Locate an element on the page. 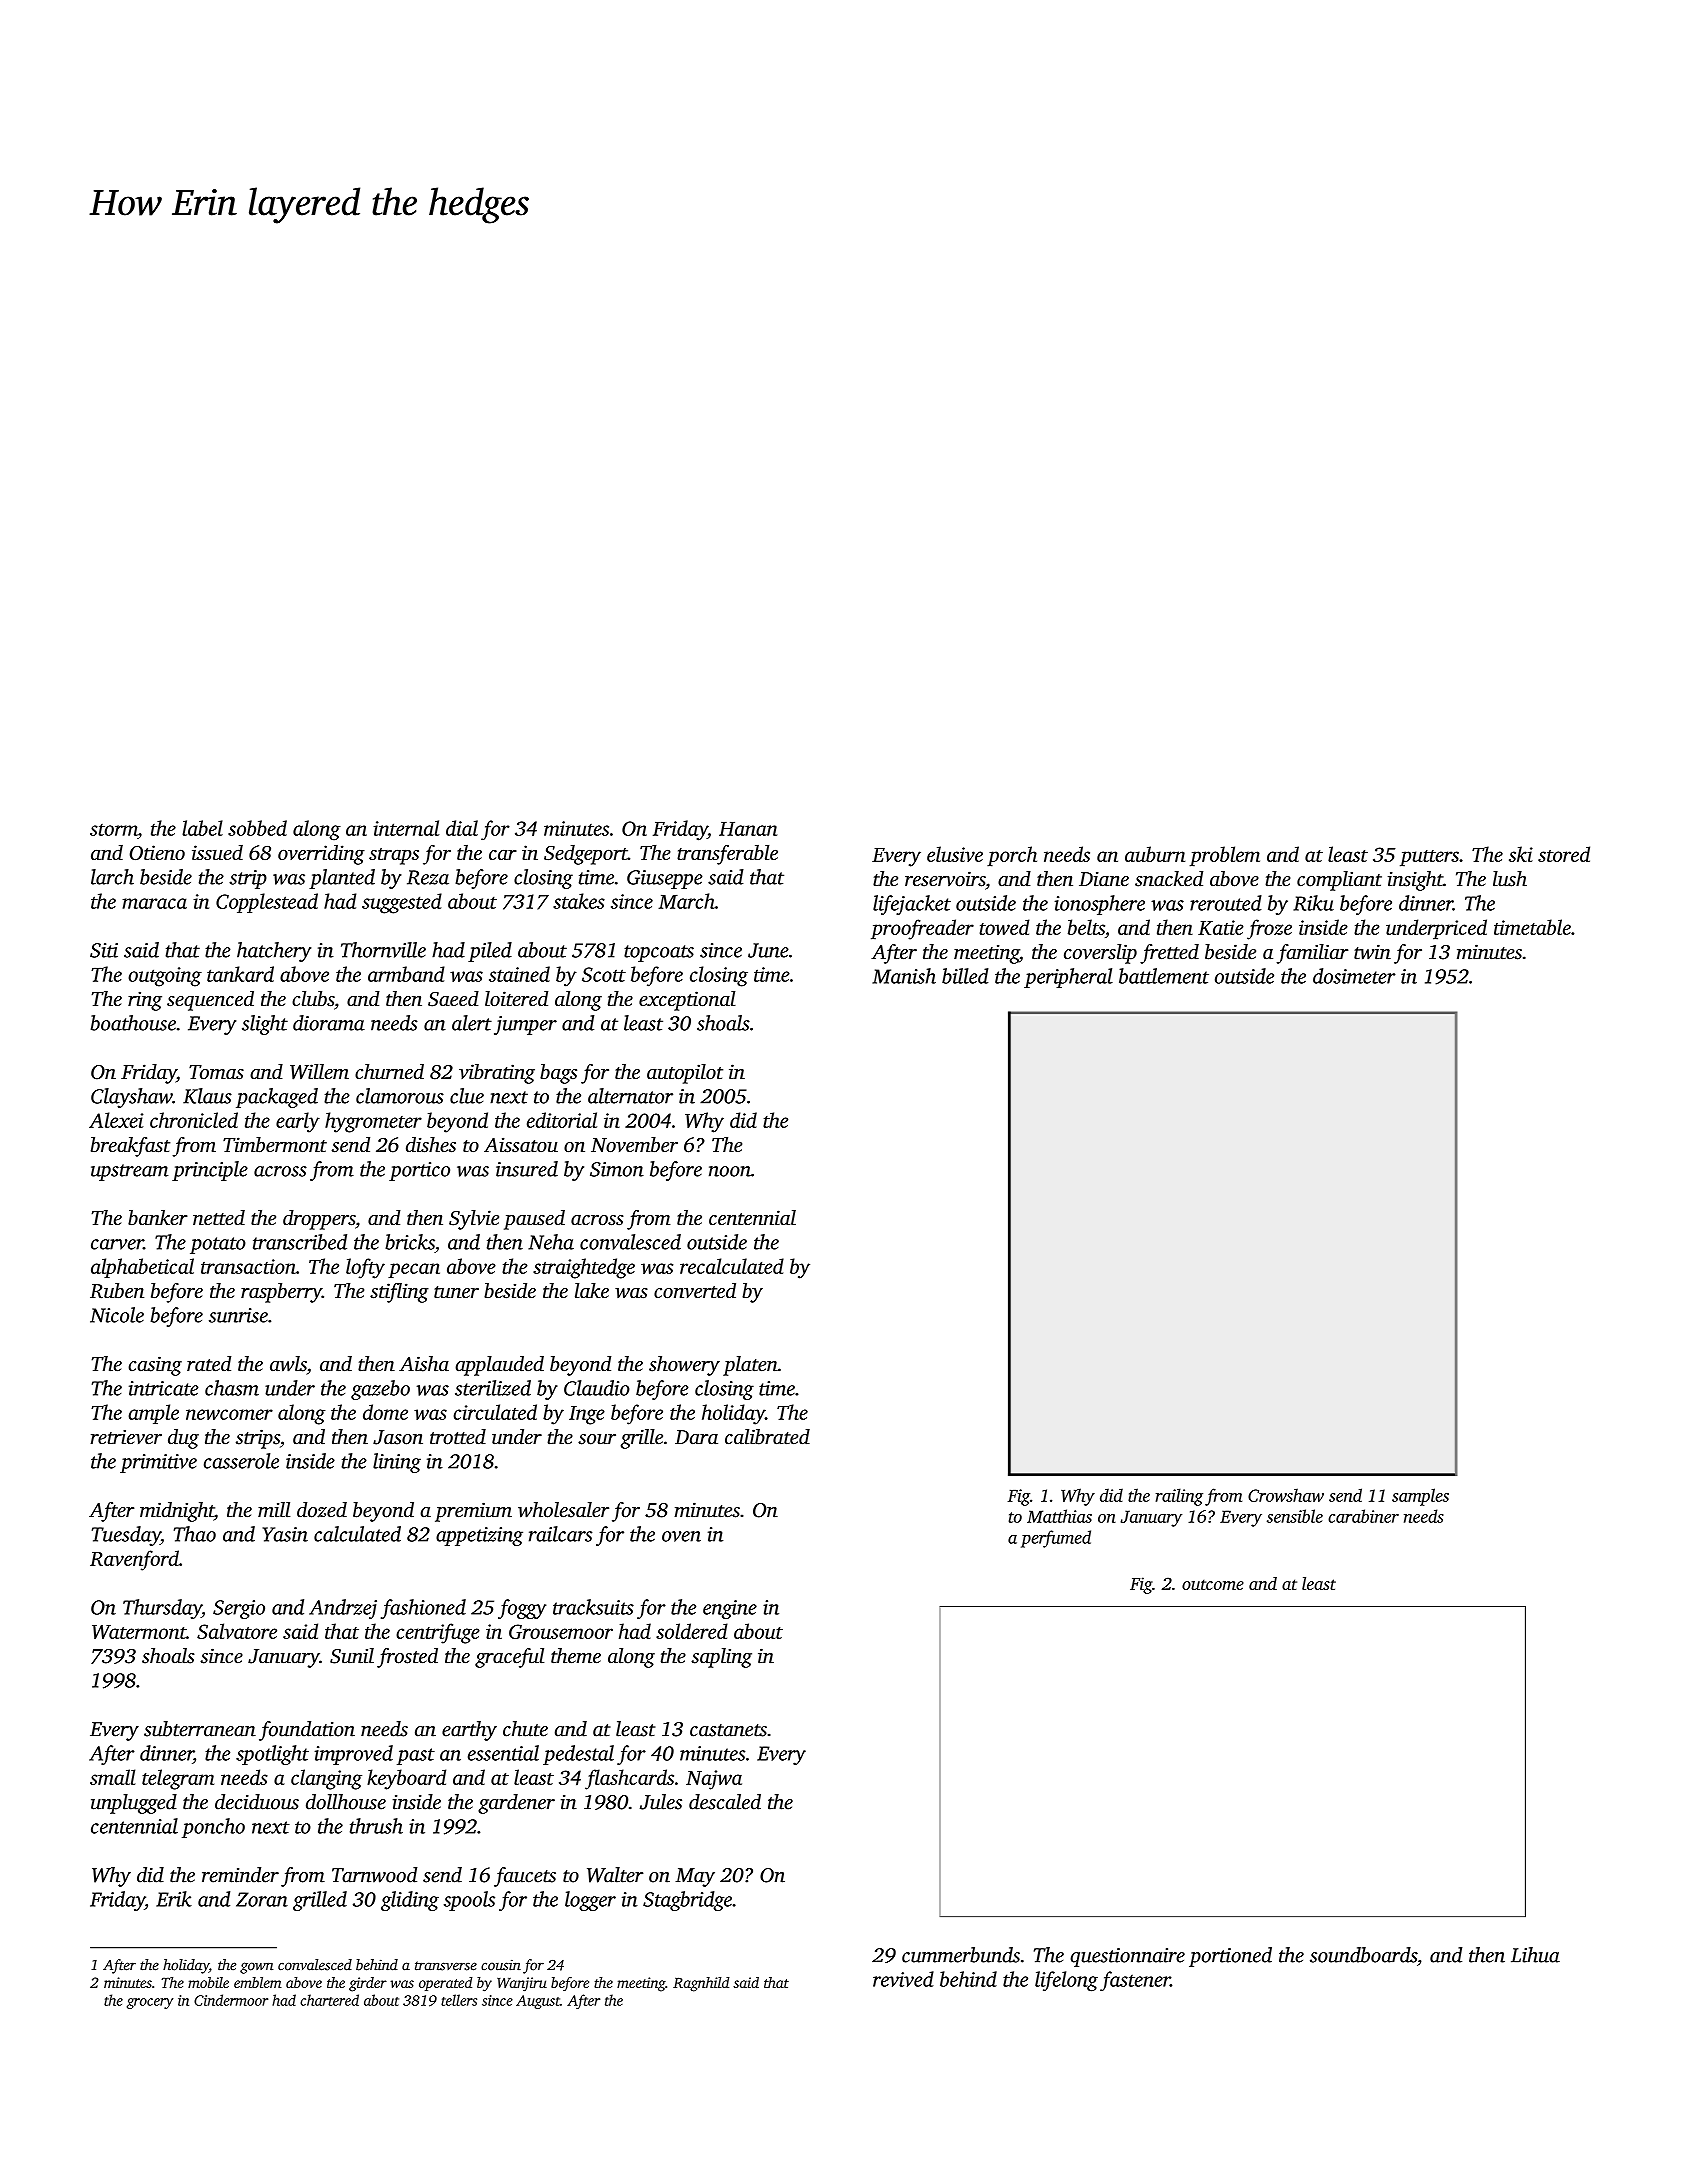 This image has height=2178, width=1683. soldered is located at coordinates (692, 1631).
